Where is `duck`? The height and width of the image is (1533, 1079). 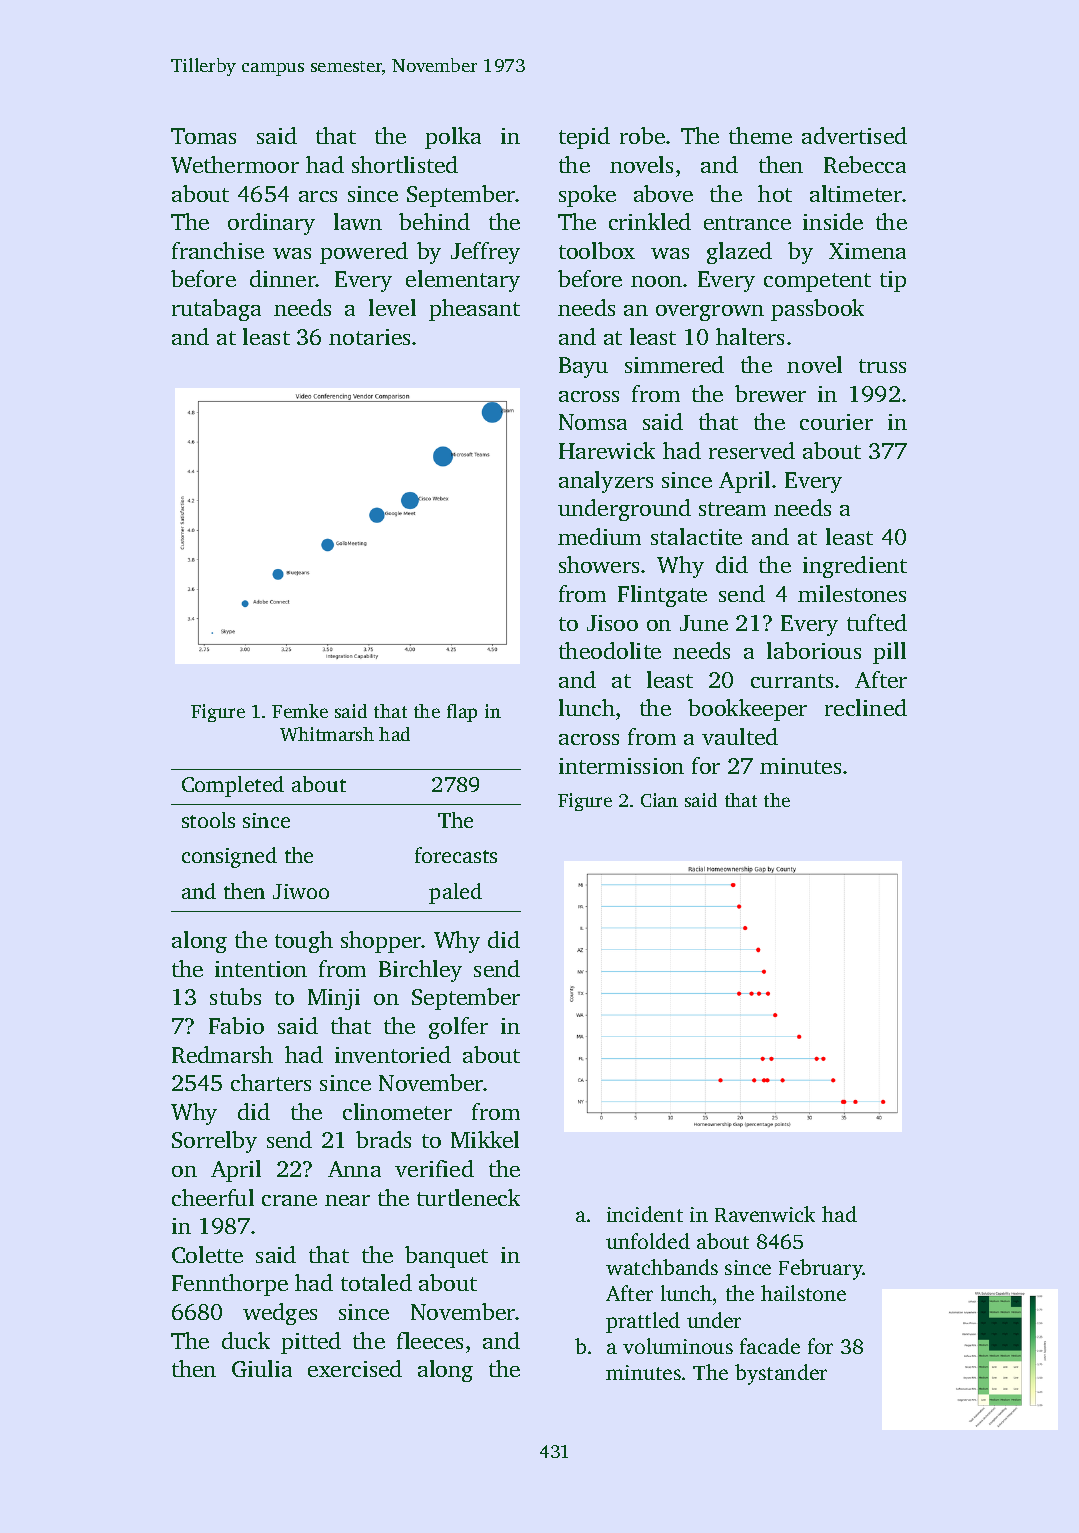 duck is located at coordinates (246, 1340).
